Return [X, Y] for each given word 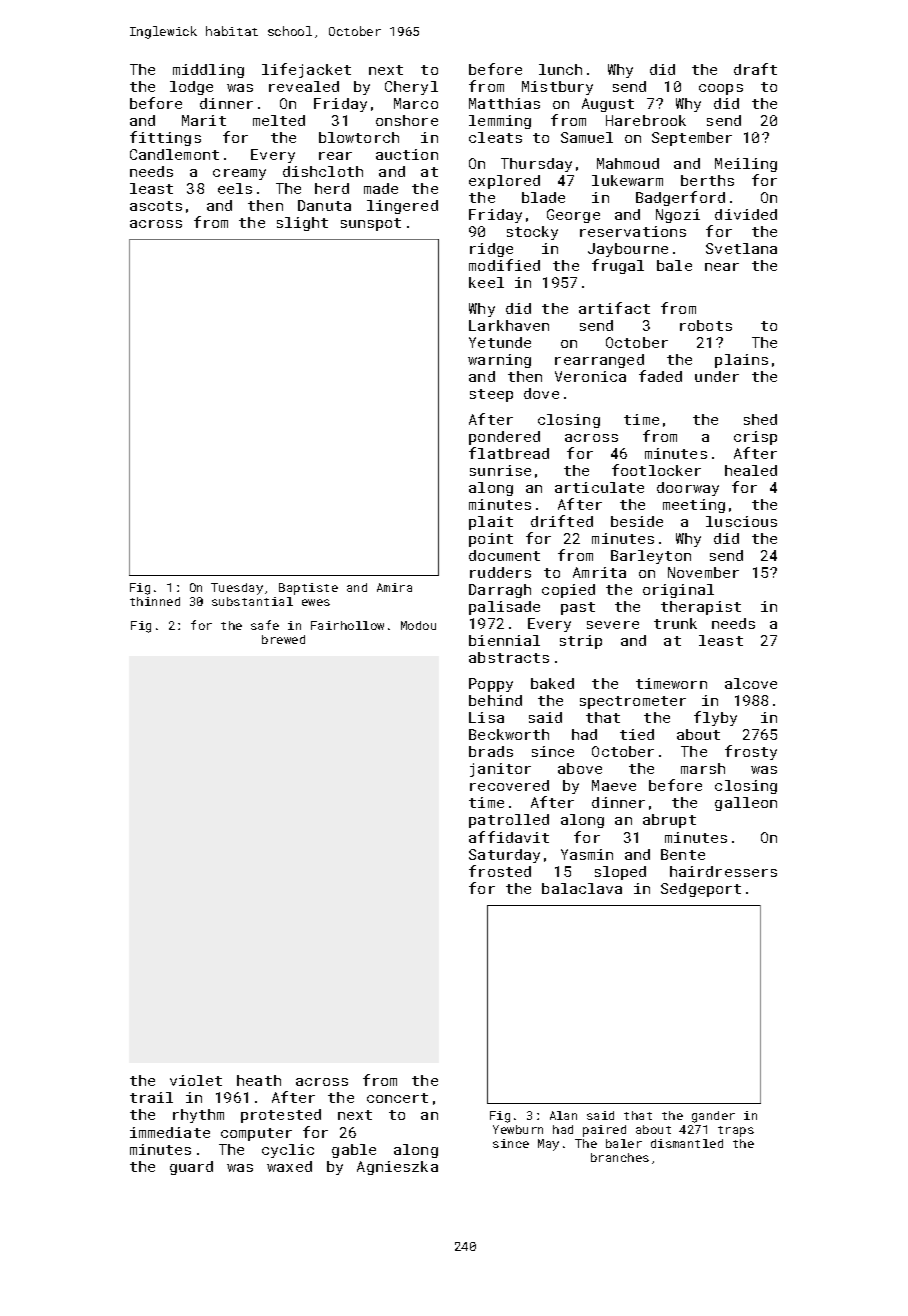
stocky [532, 233]
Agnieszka [397, 1168]
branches [620, 1157]
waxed [289, 1166]
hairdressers [723, 871]
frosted [500, 871]
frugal [618, 266]
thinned [155, 601]
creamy [239, 174]
